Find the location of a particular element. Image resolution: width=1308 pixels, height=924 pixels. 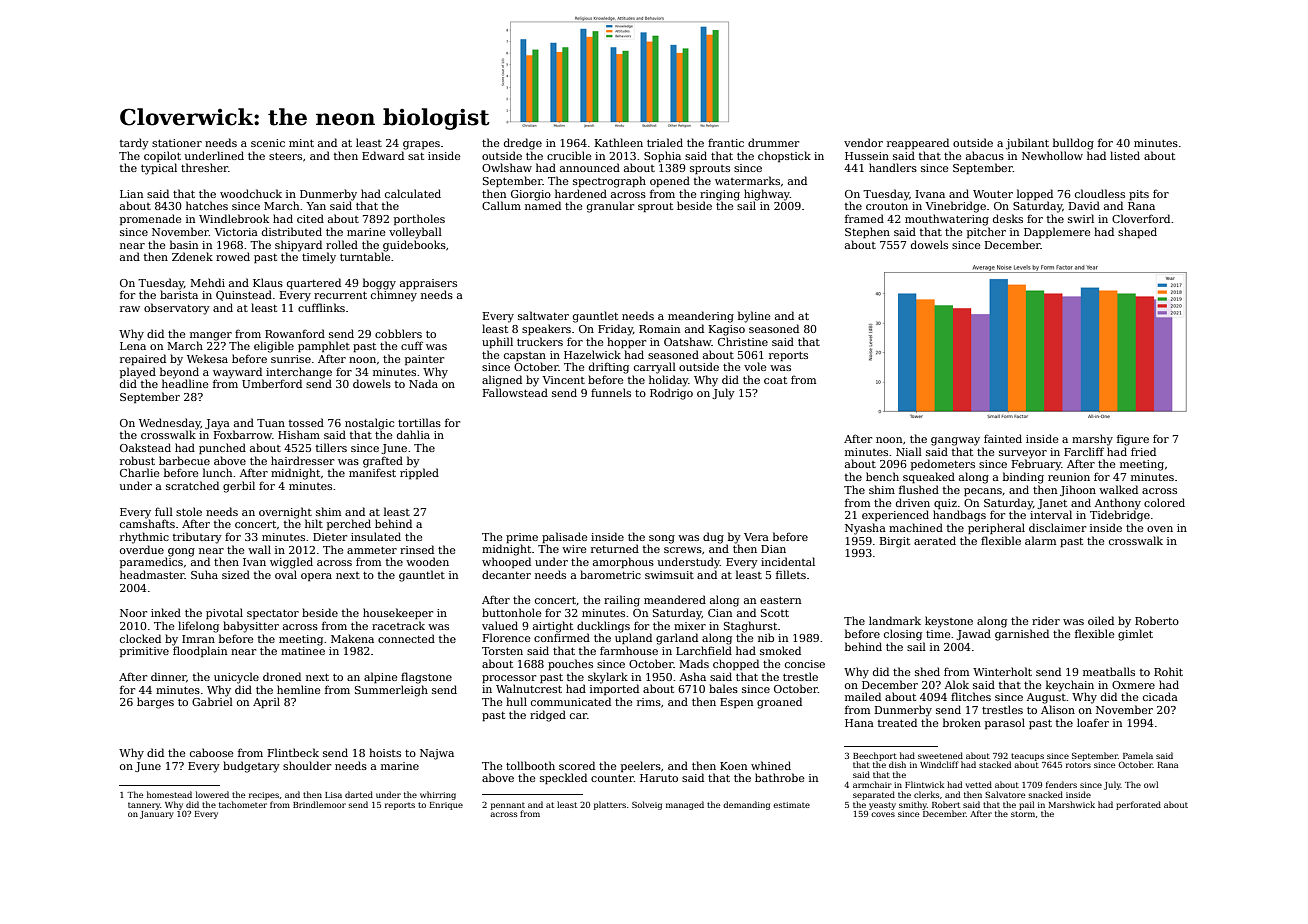

vole is located at coordinates (755, 366).
